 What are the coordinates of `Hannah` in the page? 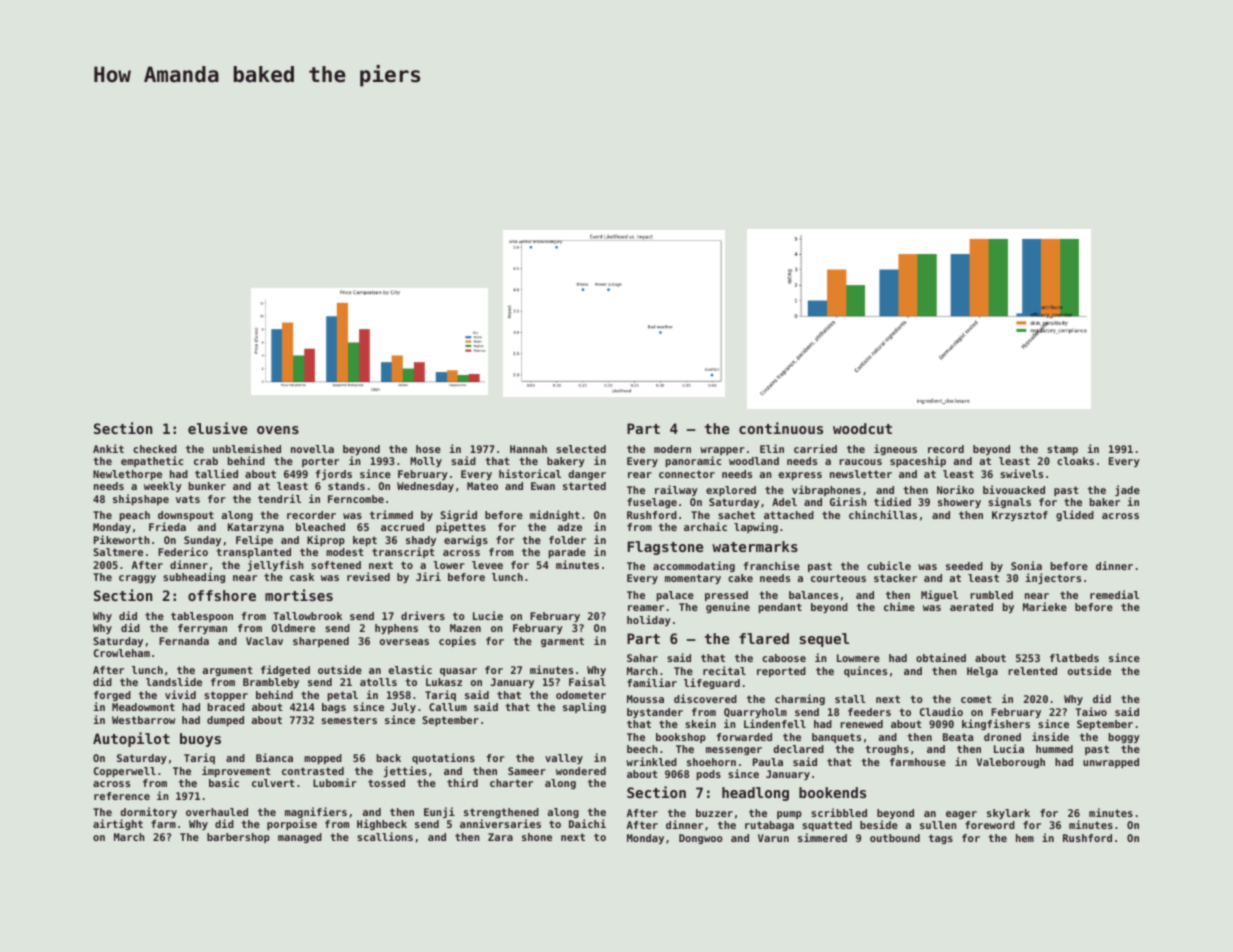 It's located at (528, 449).
